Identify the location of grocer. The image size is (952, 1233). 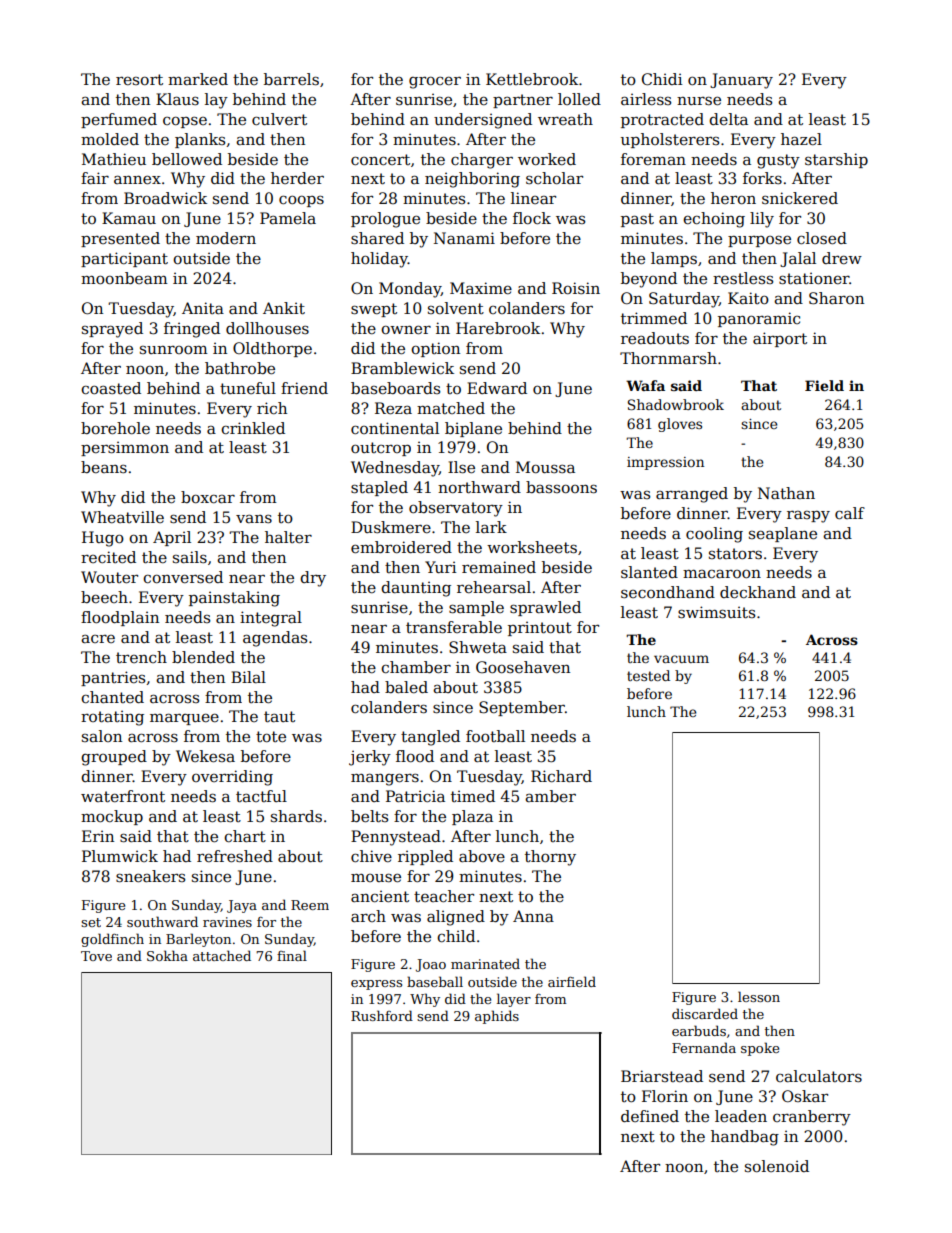
(435, 82).
